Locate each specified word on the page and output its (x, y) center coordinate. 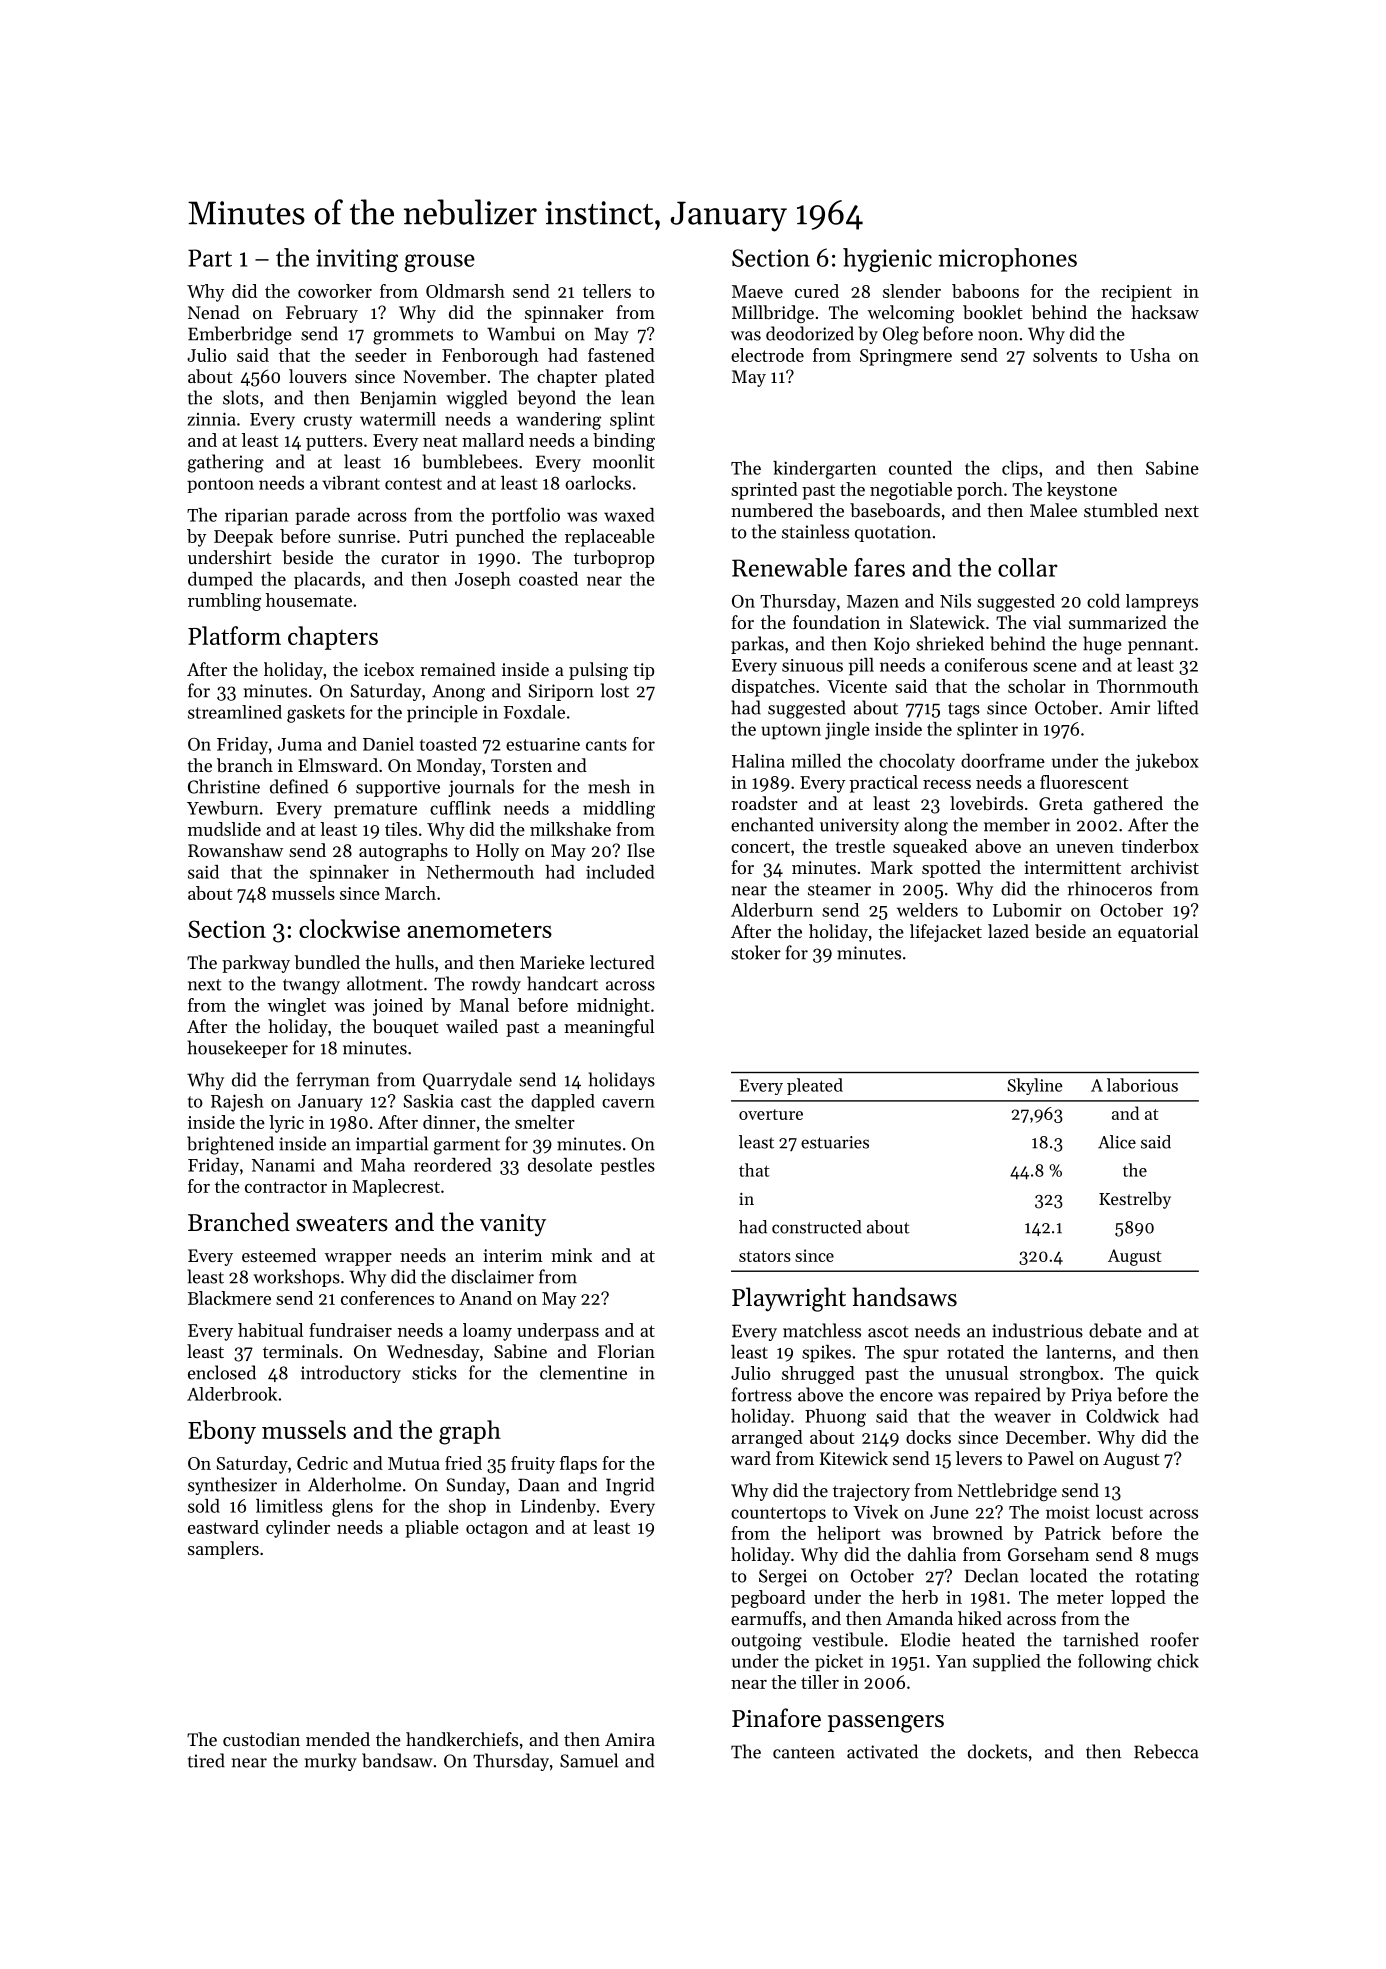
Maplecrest (396, 1188)
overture (771, 1114)
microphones (1007, 260)
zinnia (212, 419)
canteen (804, 1753)
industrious (1037, 1330)
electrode (767, 355)
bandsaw (397, 1760)
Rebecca (1166, 1751)
